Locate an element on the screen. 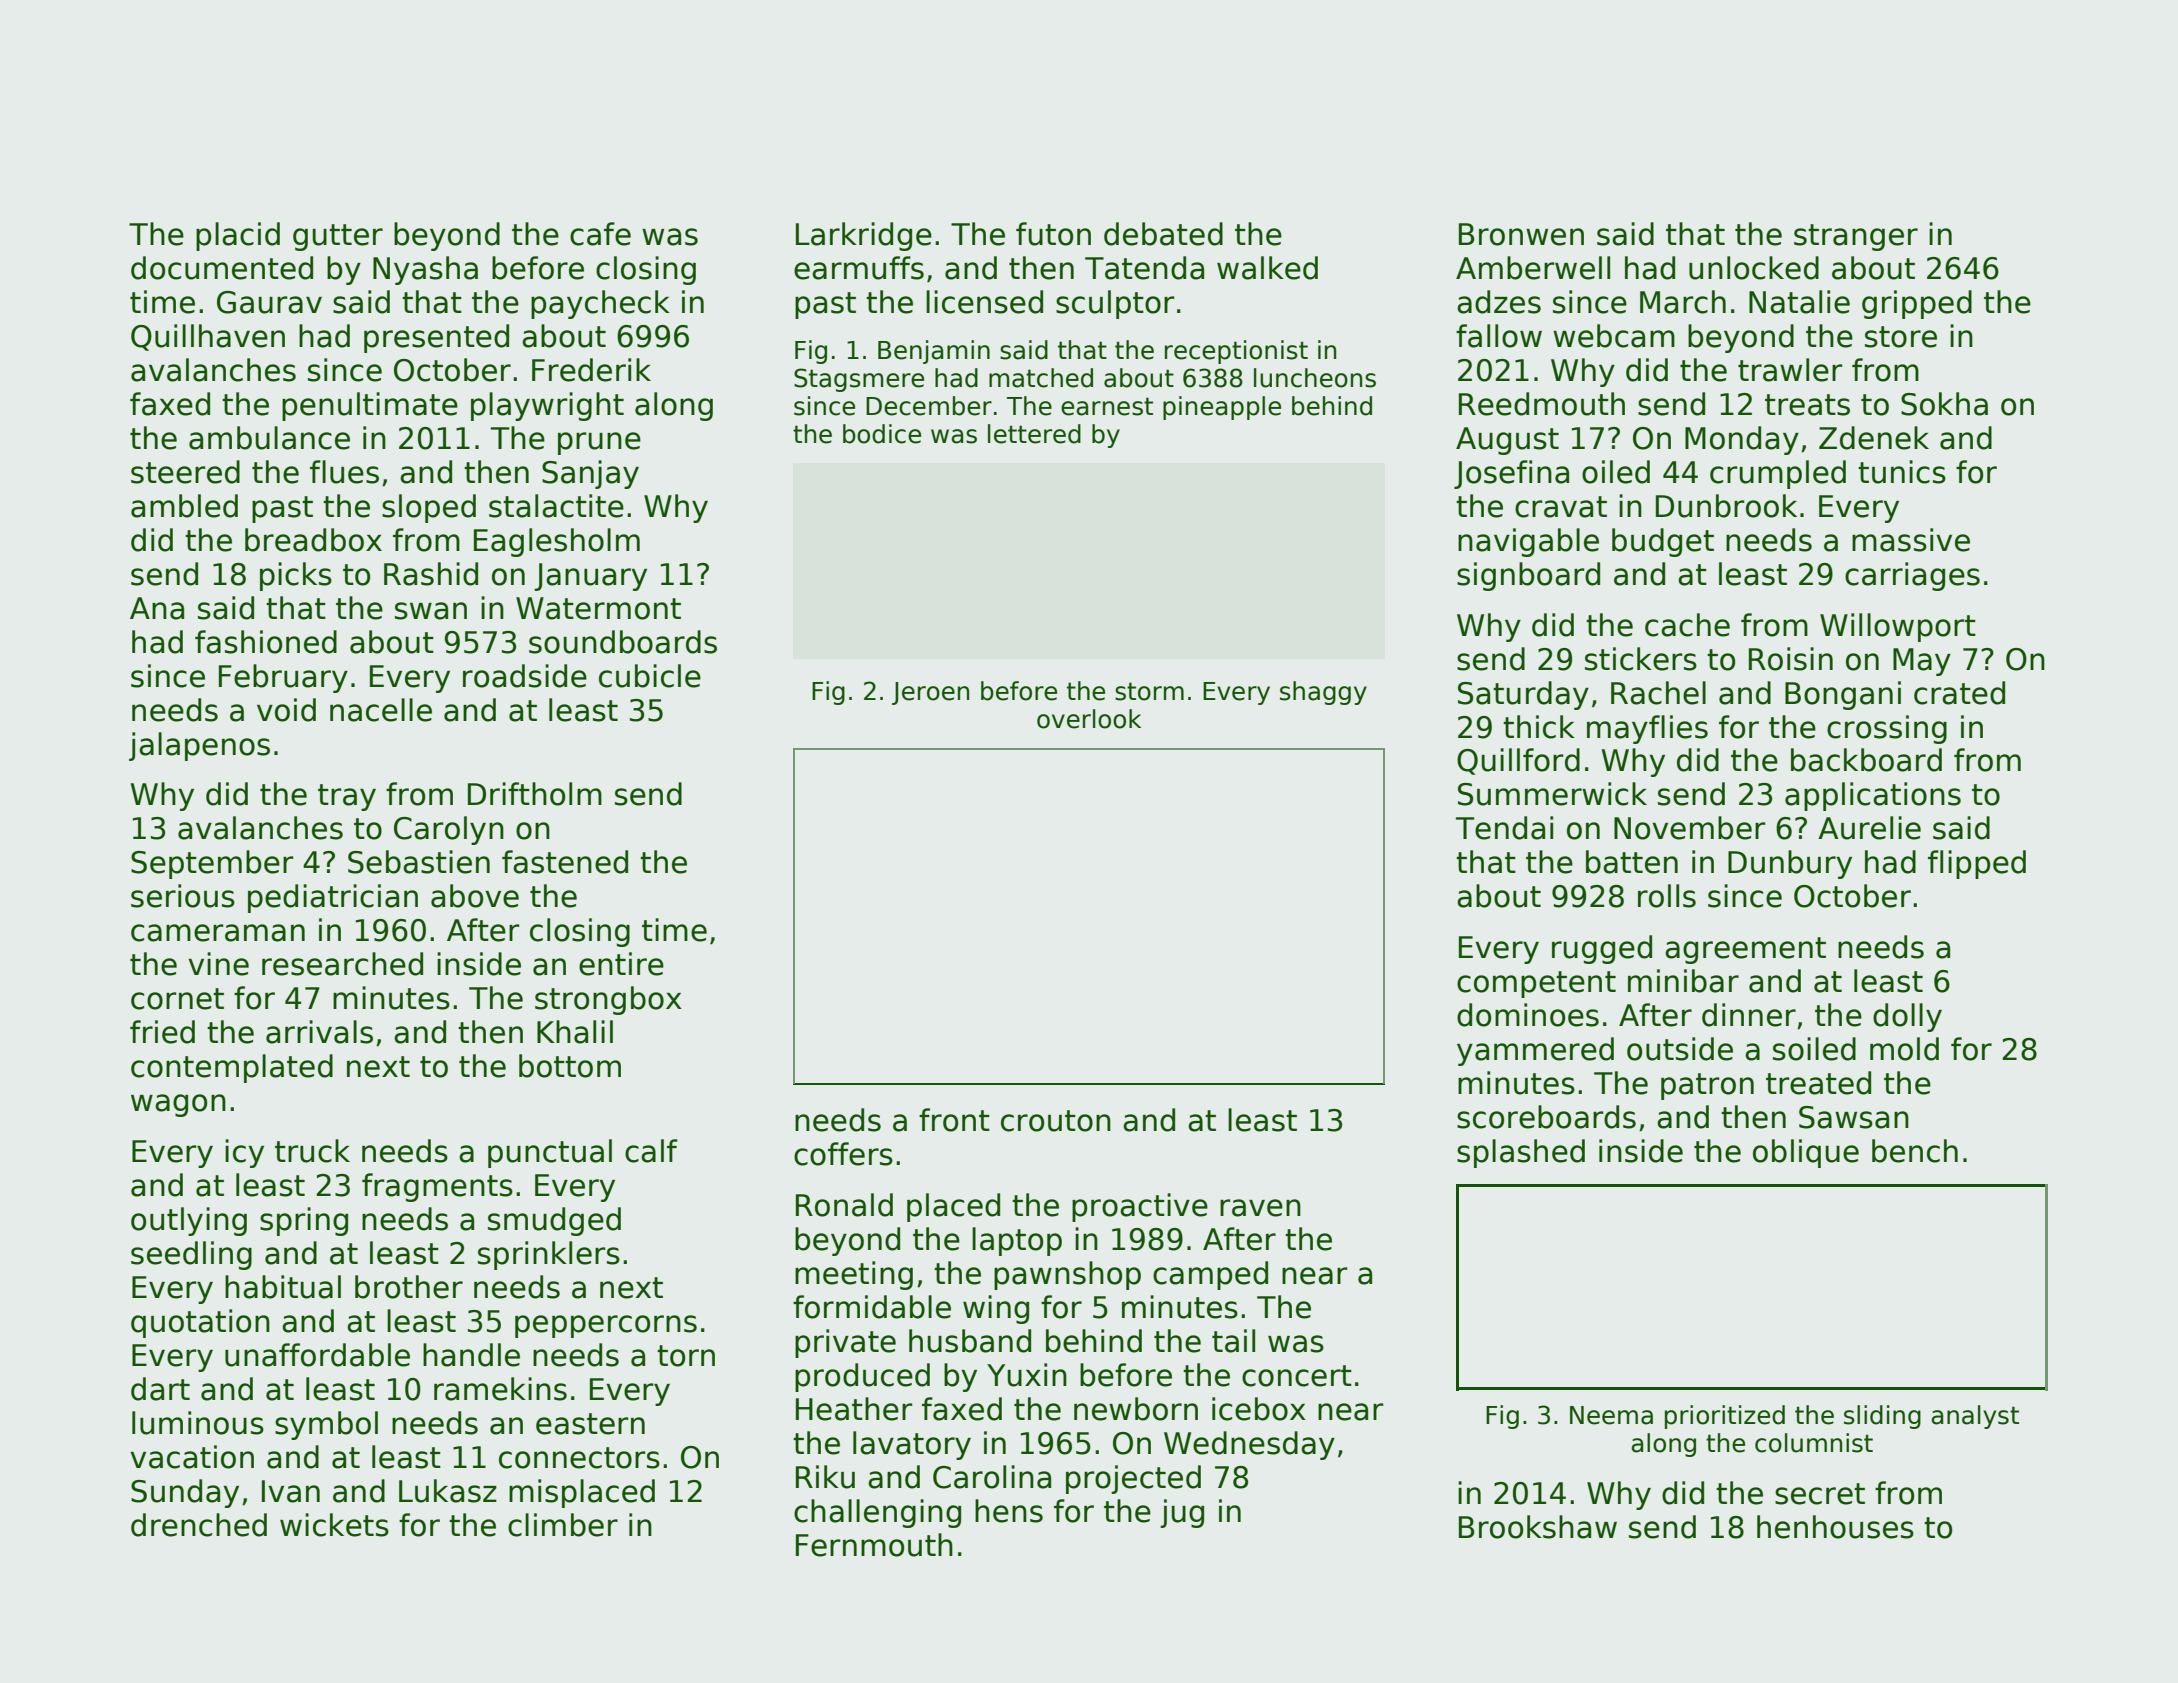 This screenshot has width=2178, height=1683. climber is located at coordinates (563, 1525).
